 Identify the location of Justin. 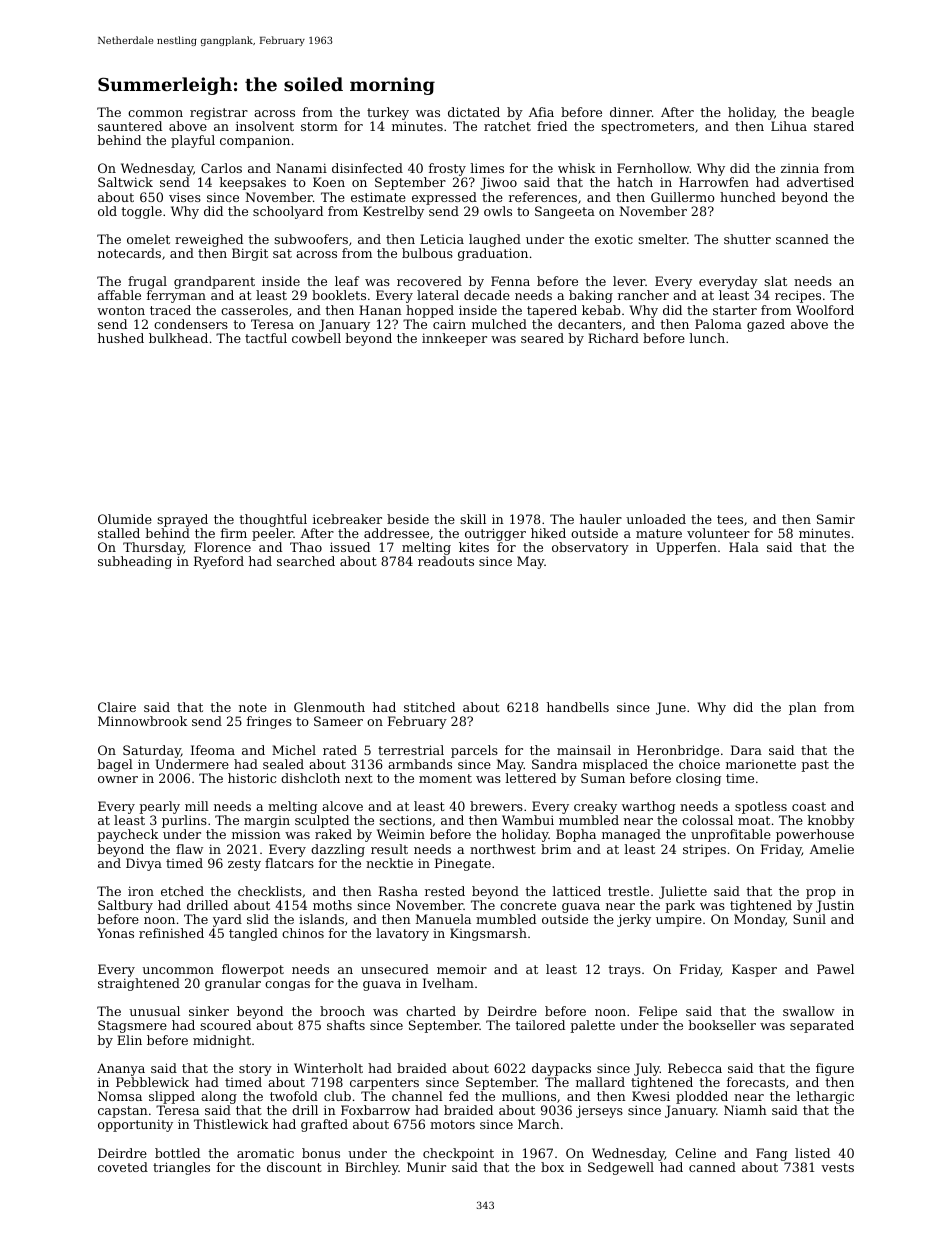
(835, 906).
